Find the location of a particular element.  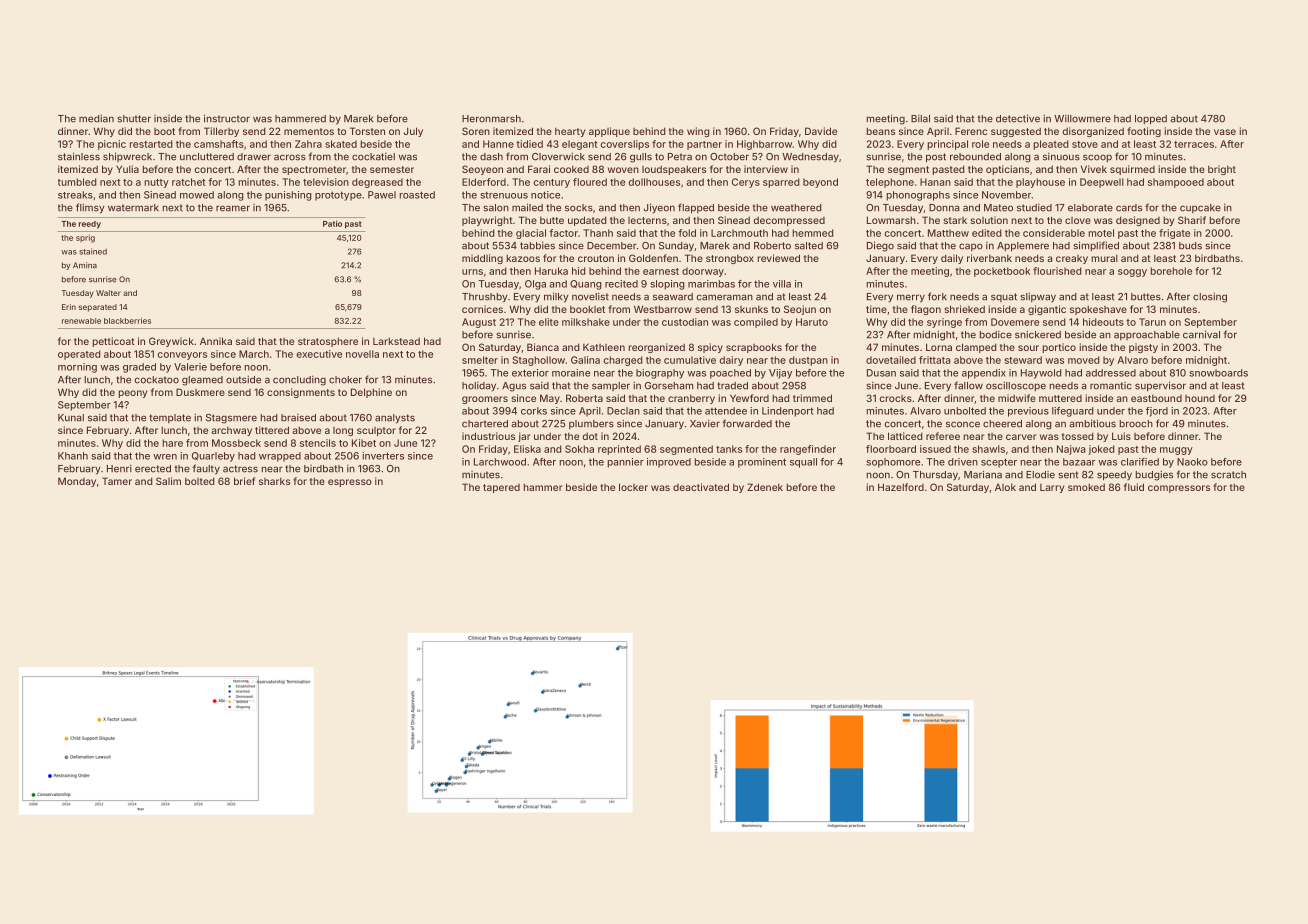

Davide is located at coordinates (821, 131).
